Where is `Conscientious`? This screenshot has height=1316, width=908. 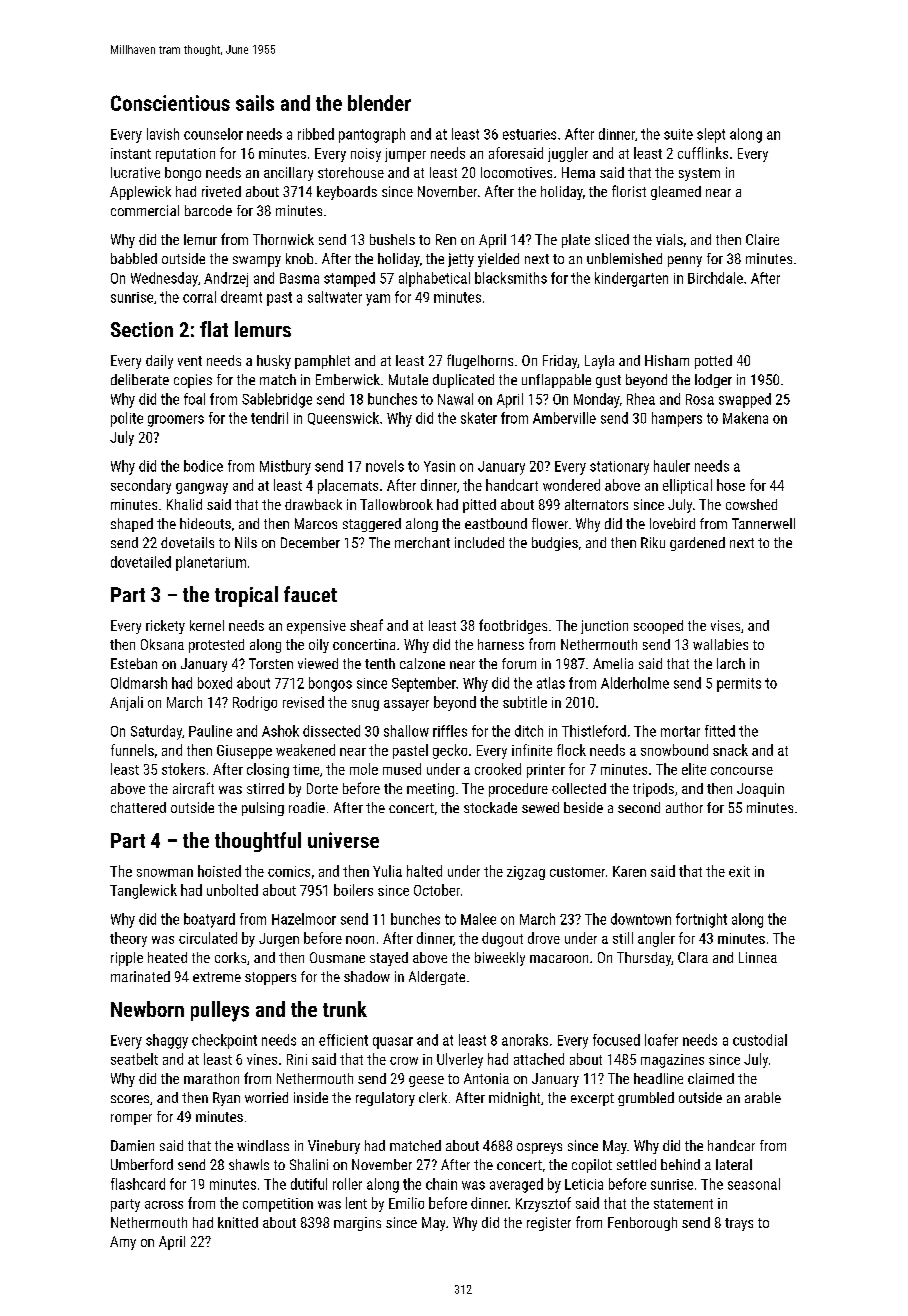
Conscientious is located at coordinates (170, 103).
